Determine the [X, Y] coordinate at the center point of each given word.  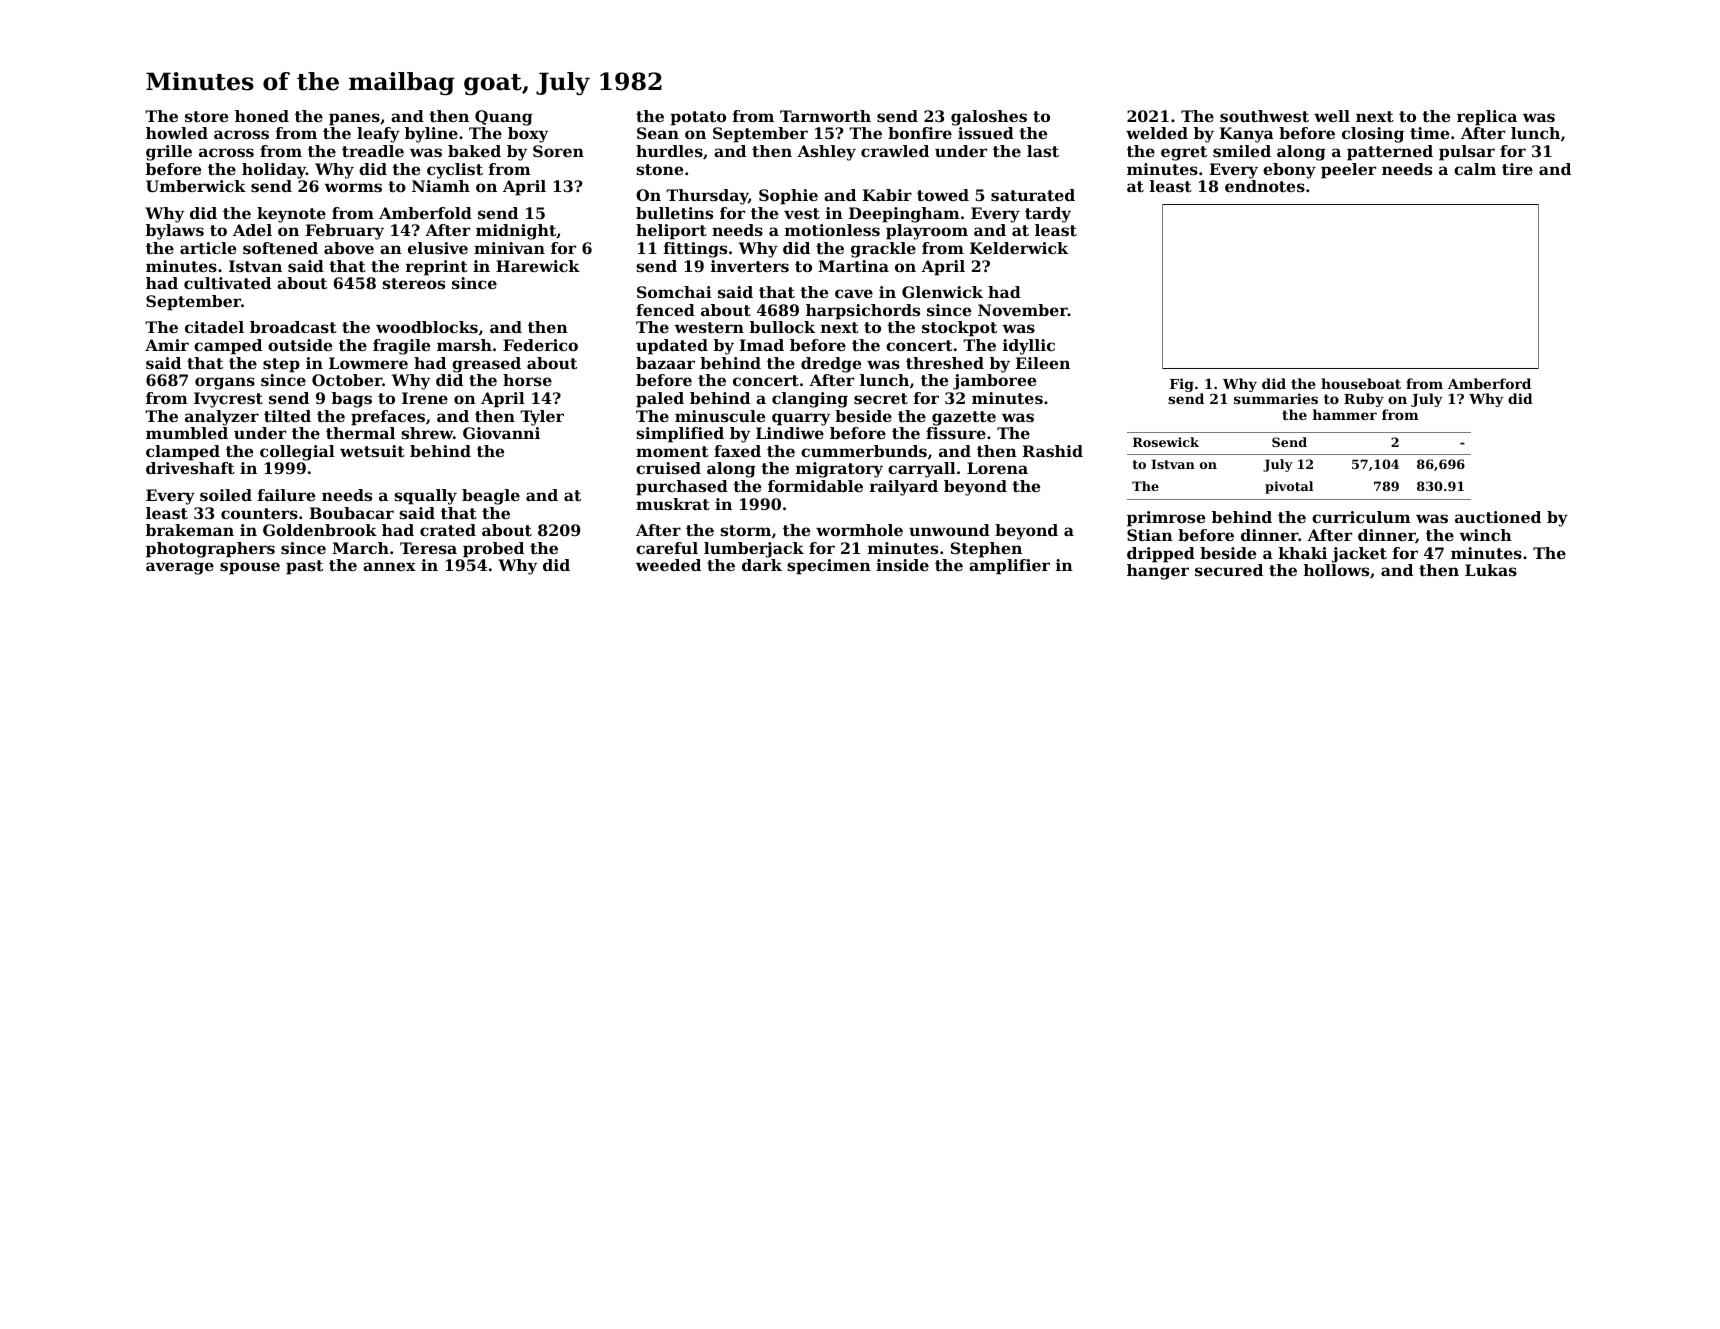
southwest [1264, 116]
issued [986, 133]
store [206, 116]
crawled [895, 151]
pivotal [1289, 487]
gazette [964, 418]
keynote [291, 215]
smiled [1242, 151]
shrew [427, 433]
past [304, 567]
